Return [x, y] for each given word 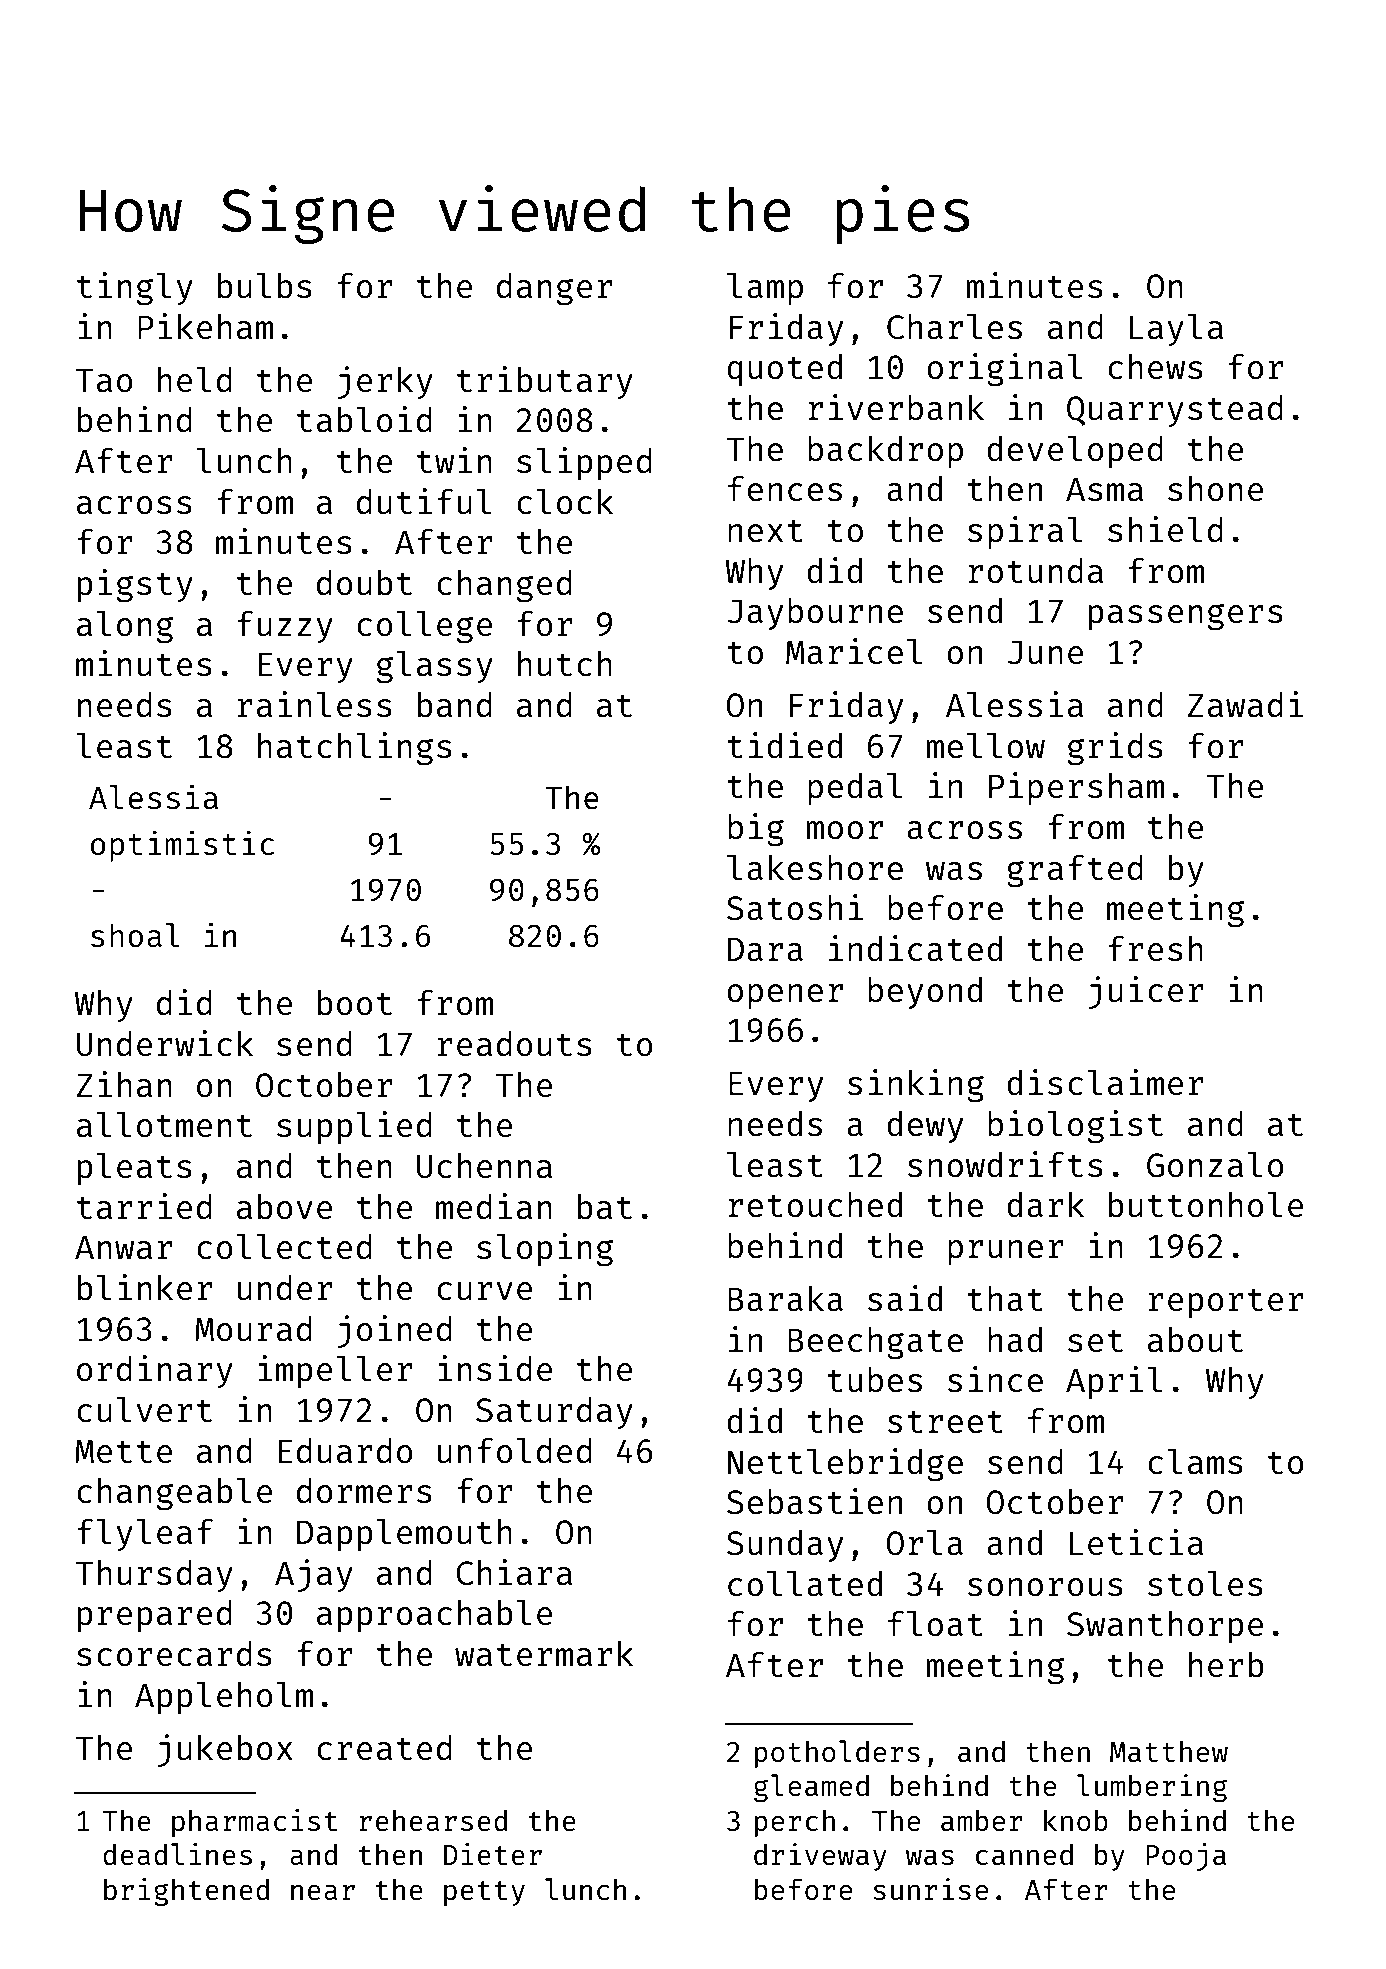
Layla [1176, 329]
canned [1024, 1854]
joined [395, 1331]
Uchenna [484, 1166]
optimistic [182, 846]
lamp [765, 288]
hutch [565, 664]
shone [1215, 489]
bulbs [265, 285]
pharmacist [254, 1823]
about [1195, 1340]
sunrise [930, 1889]
